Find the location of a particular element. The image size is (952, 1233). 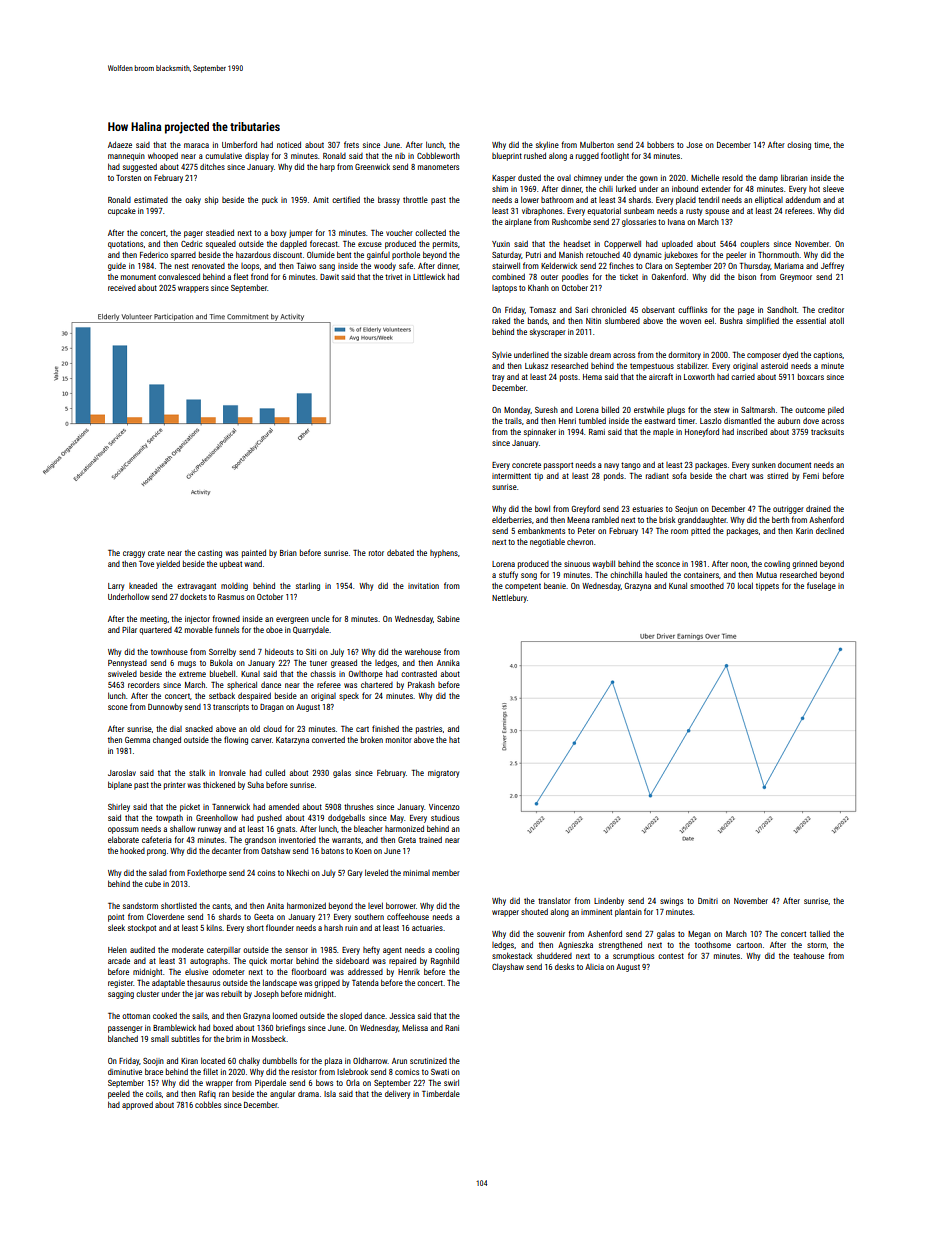

frets is located at coordinates (351, 144).
